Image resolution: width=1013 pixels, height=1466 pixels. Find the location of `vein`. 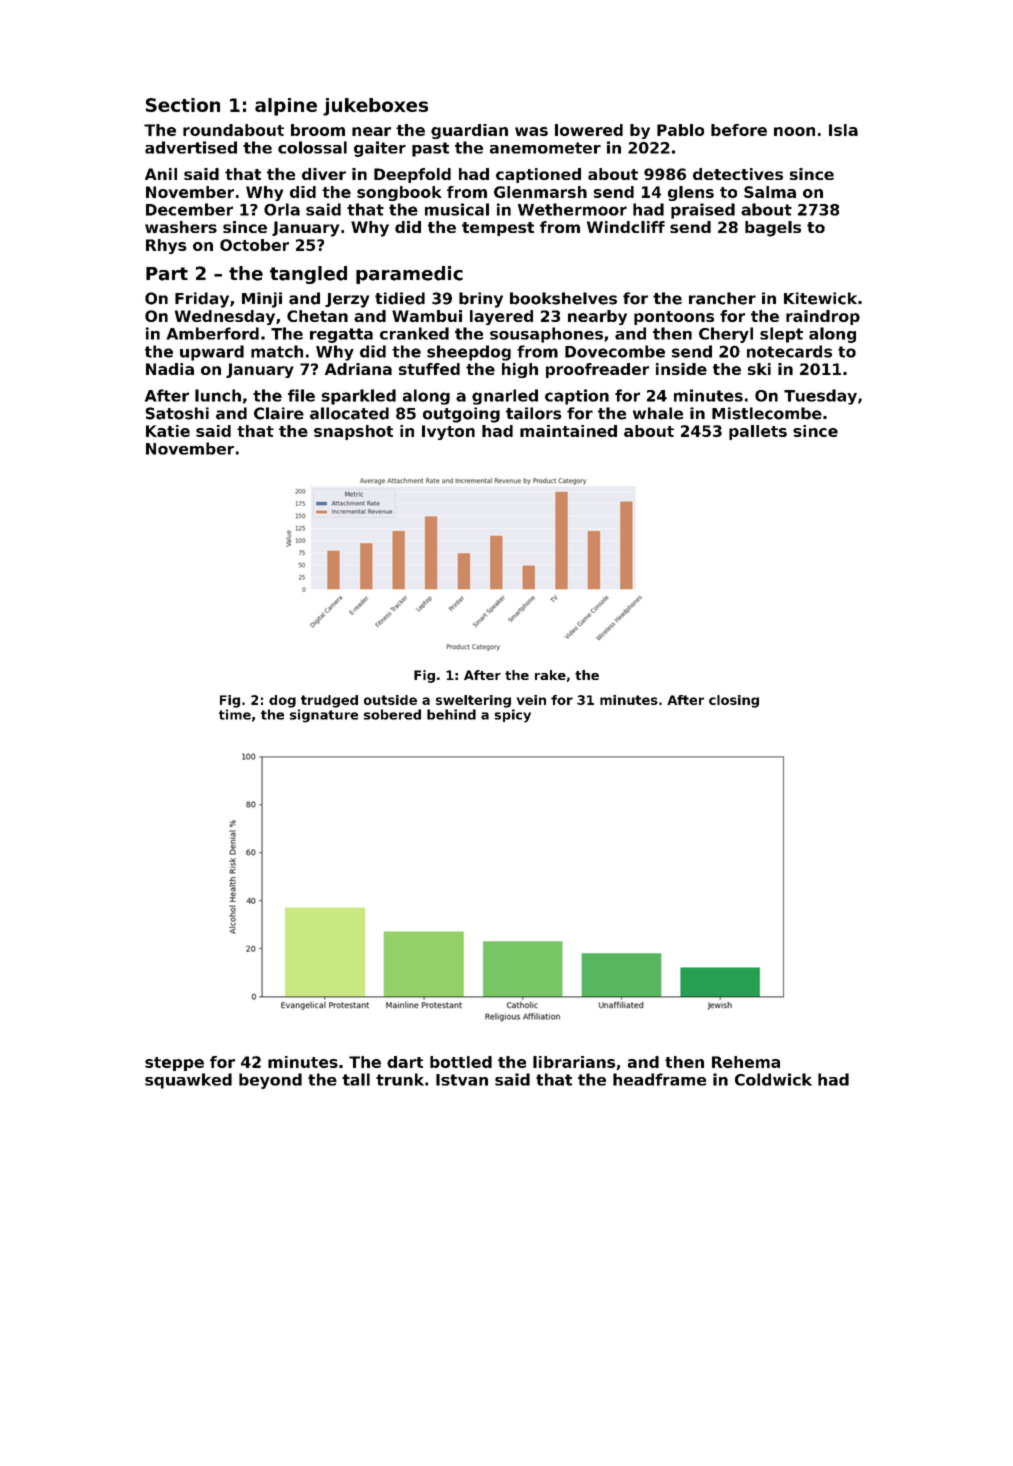

vein is located at coordinates (531, 700).
